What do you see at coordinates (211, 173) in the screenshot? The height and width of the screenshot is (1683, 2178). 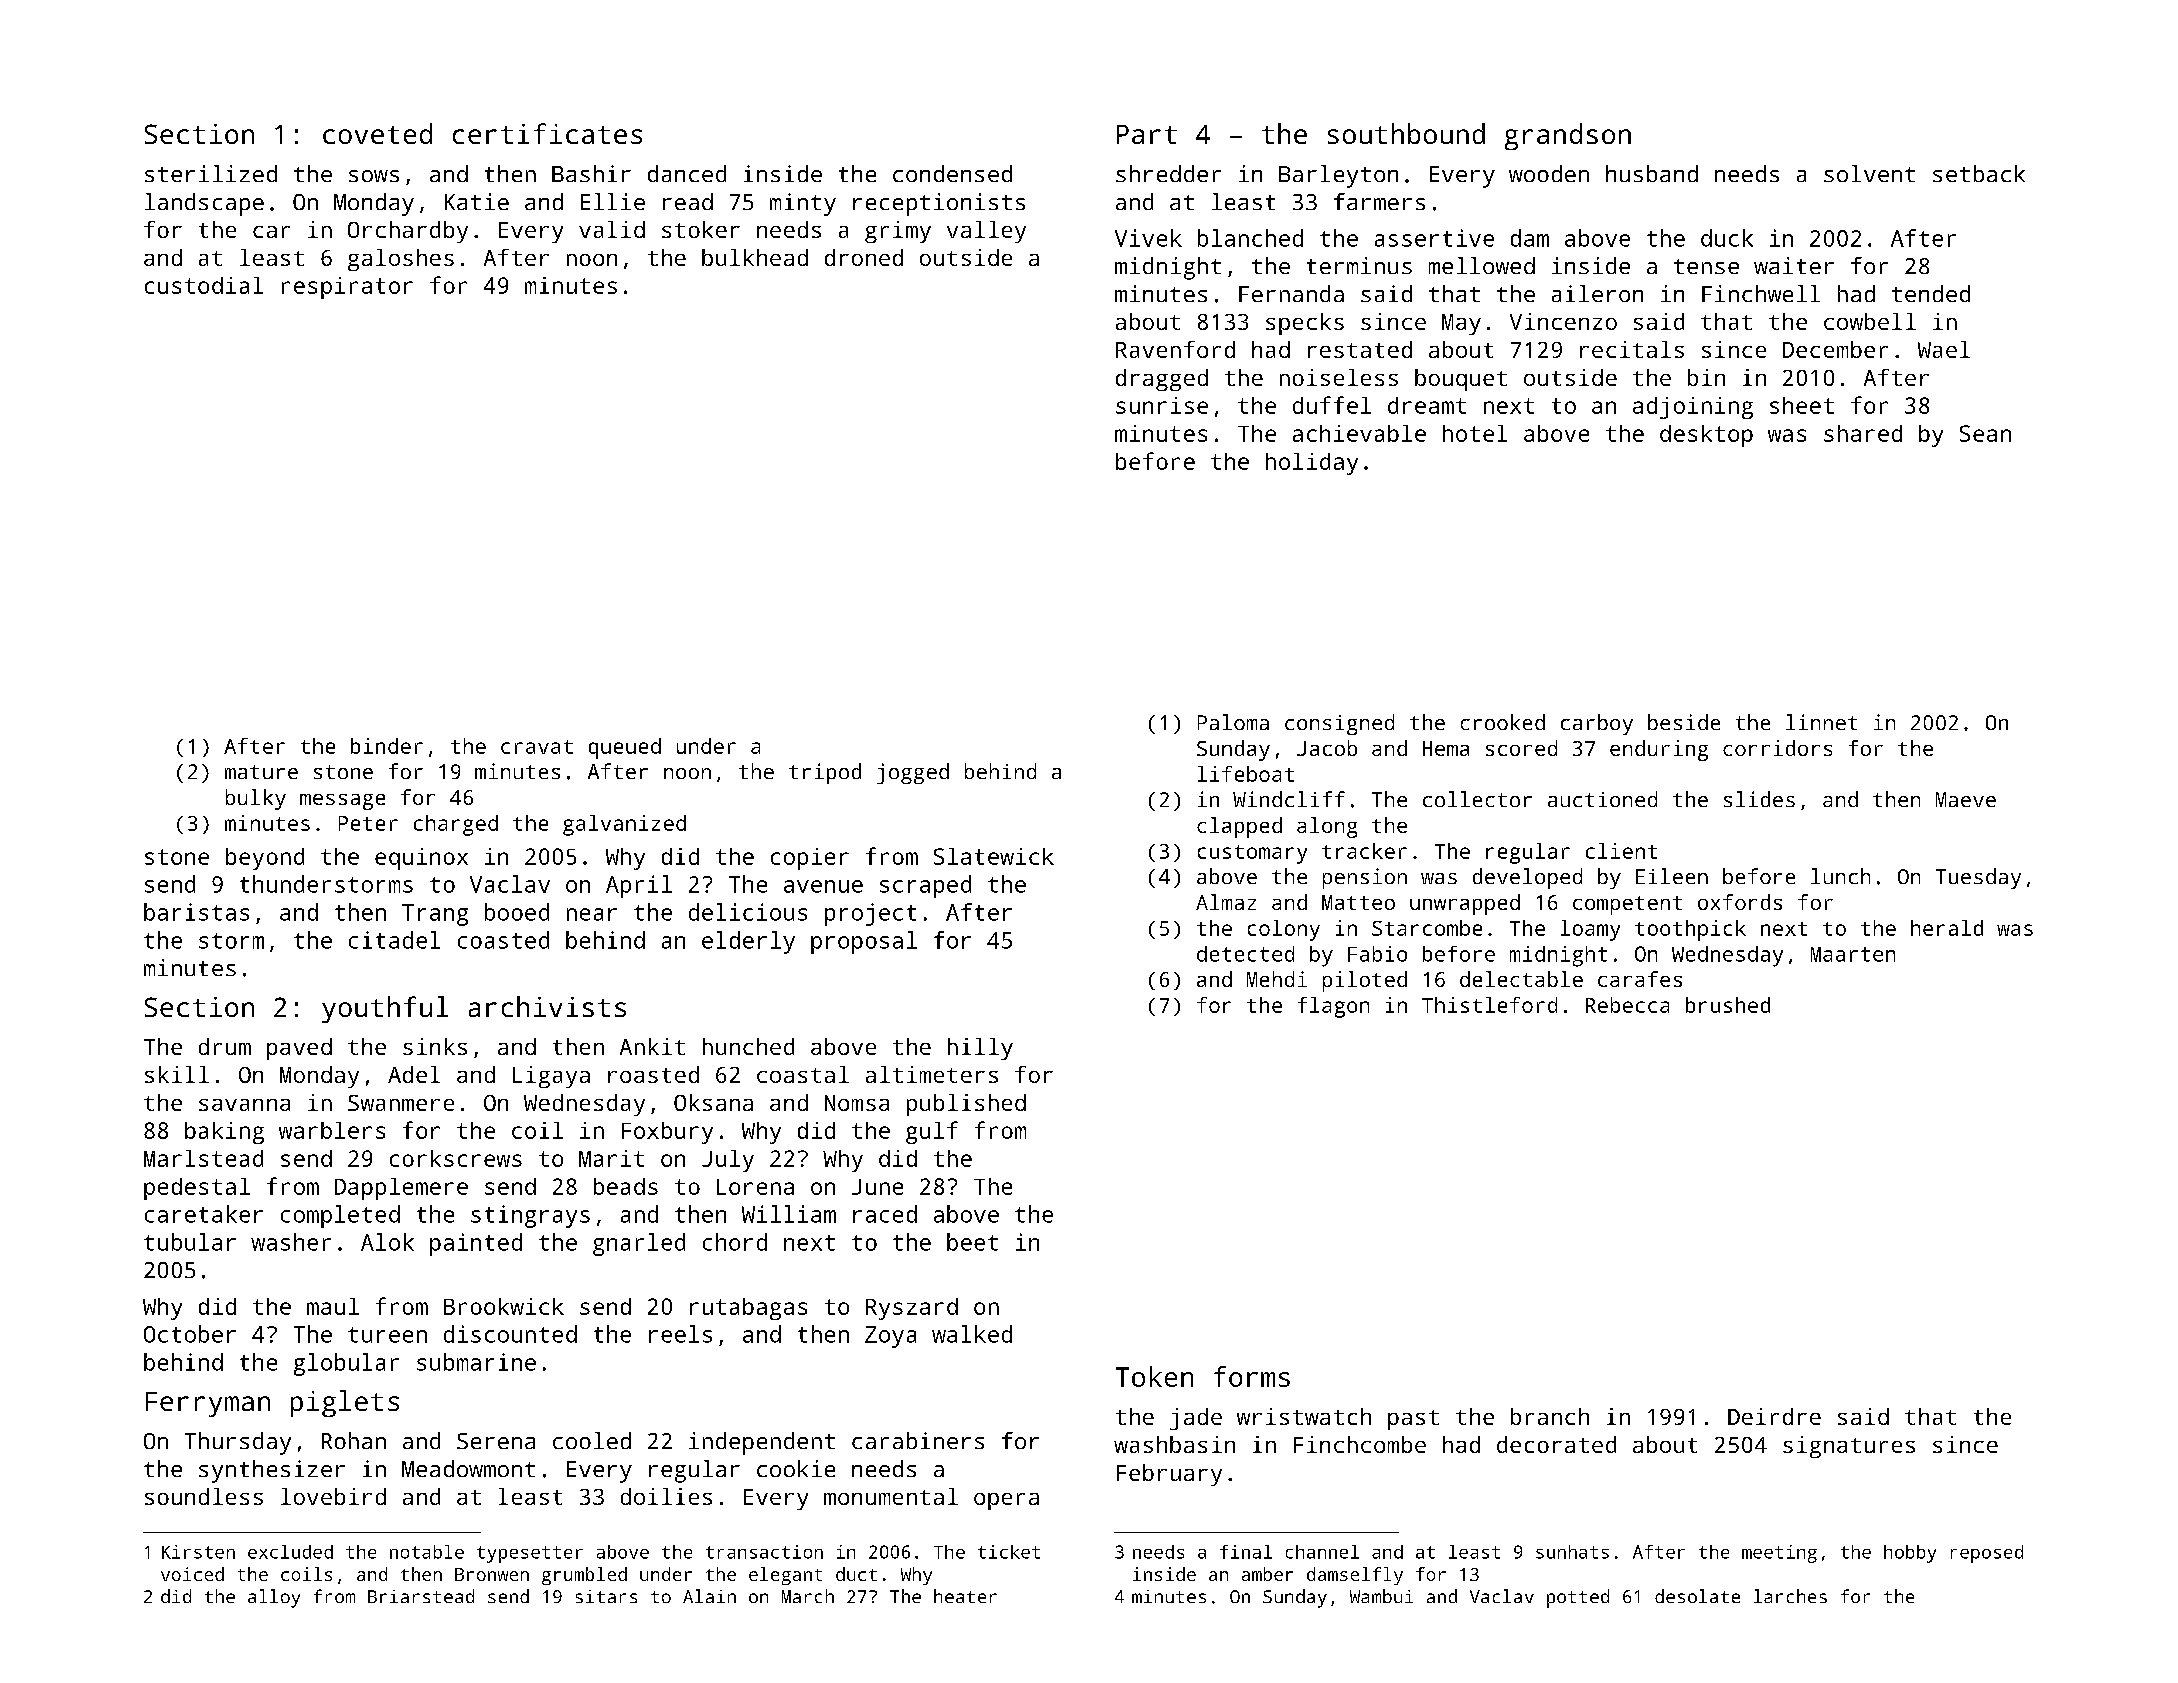 I see `sterilized` at bounding box center [211, 173].
